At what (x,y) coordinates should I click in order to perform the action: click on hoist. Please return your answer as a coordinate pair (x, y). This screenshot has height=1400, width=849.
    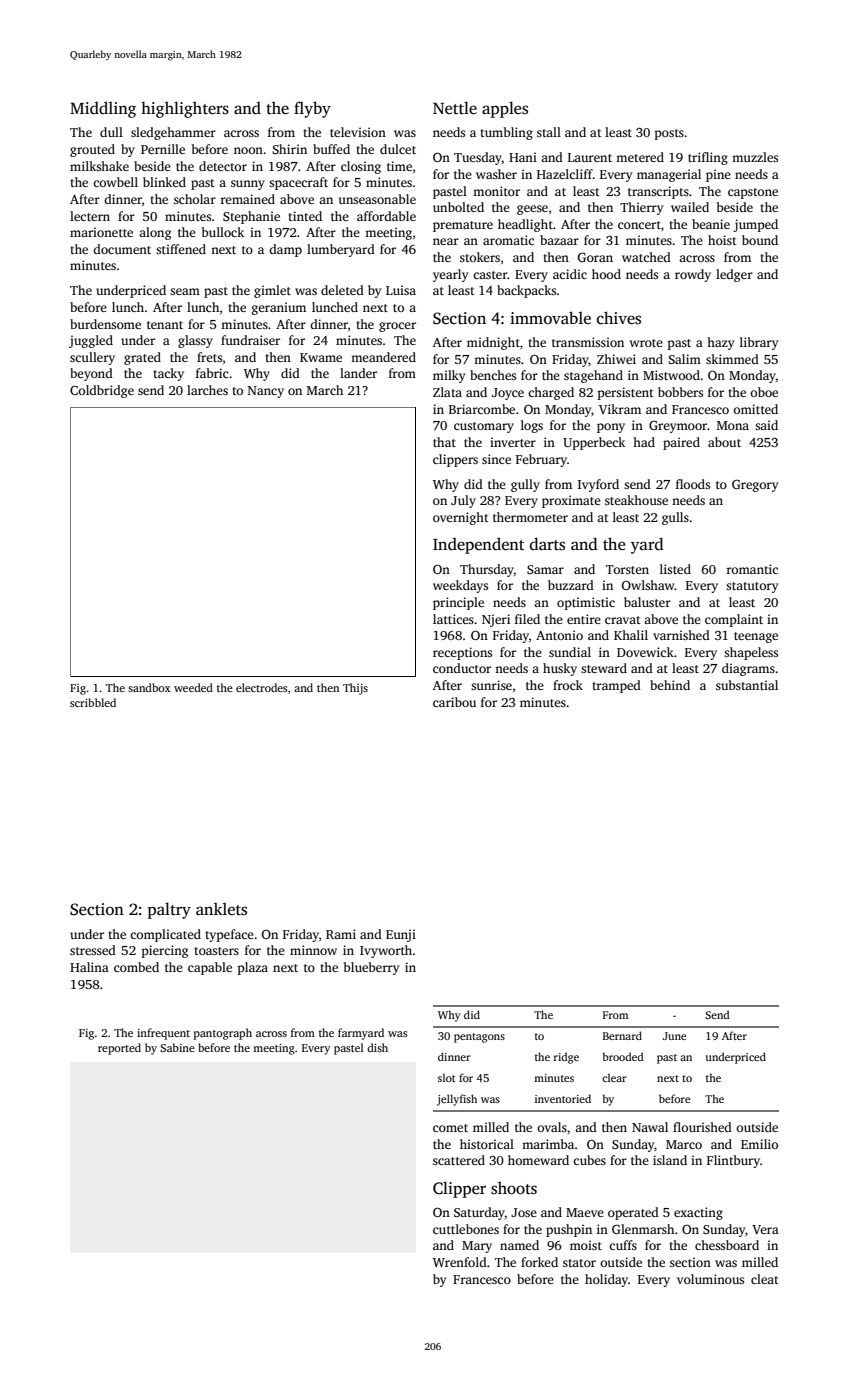
    Looking at the image, I should click on (722, 240).
